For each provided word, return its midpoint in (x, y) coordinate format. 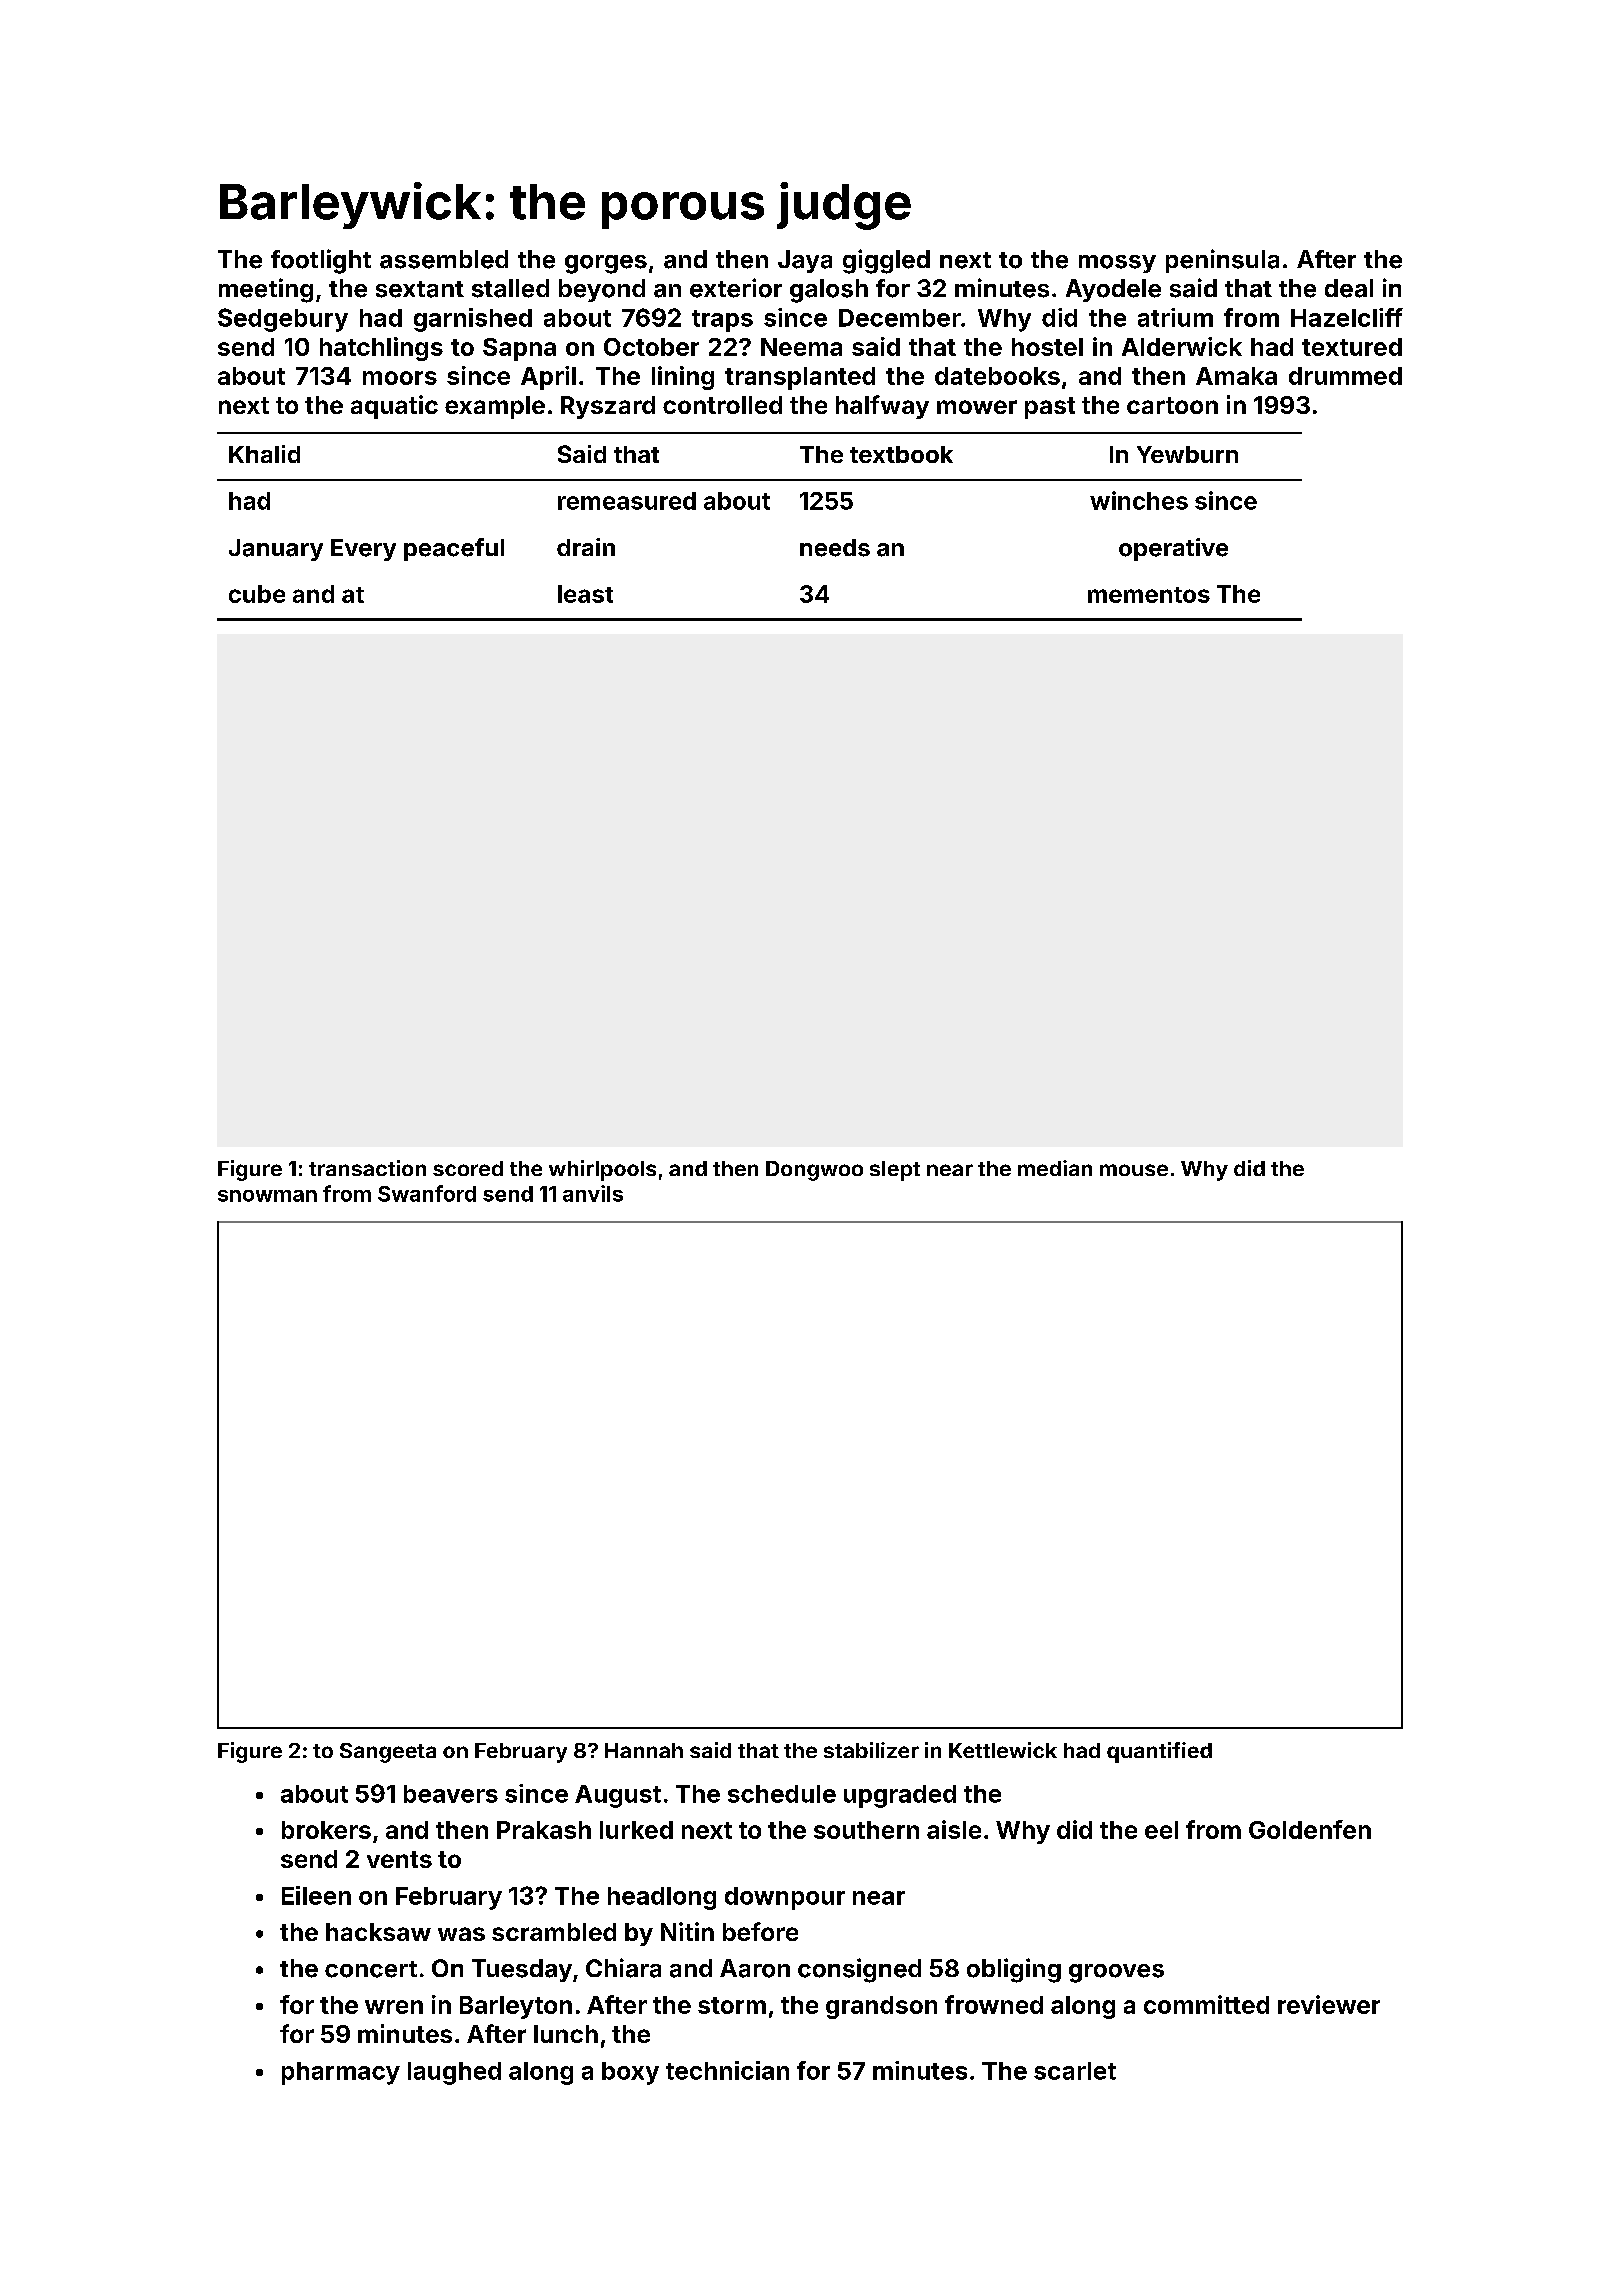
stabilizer (871, 1750)
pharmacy (341, 2073)
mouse (1134, 1170)
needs (835, 548)
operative (1173, 549)
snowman (267, 1196)
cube (257, 594)
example (495, 407)
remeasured (627, 501)
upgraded (900, 1796)
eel (1161, 1830)
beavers (451, 1794)
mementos (1149, 595)
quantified (1159, 1752)
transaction (367, 1168)
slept (895, 1171)
